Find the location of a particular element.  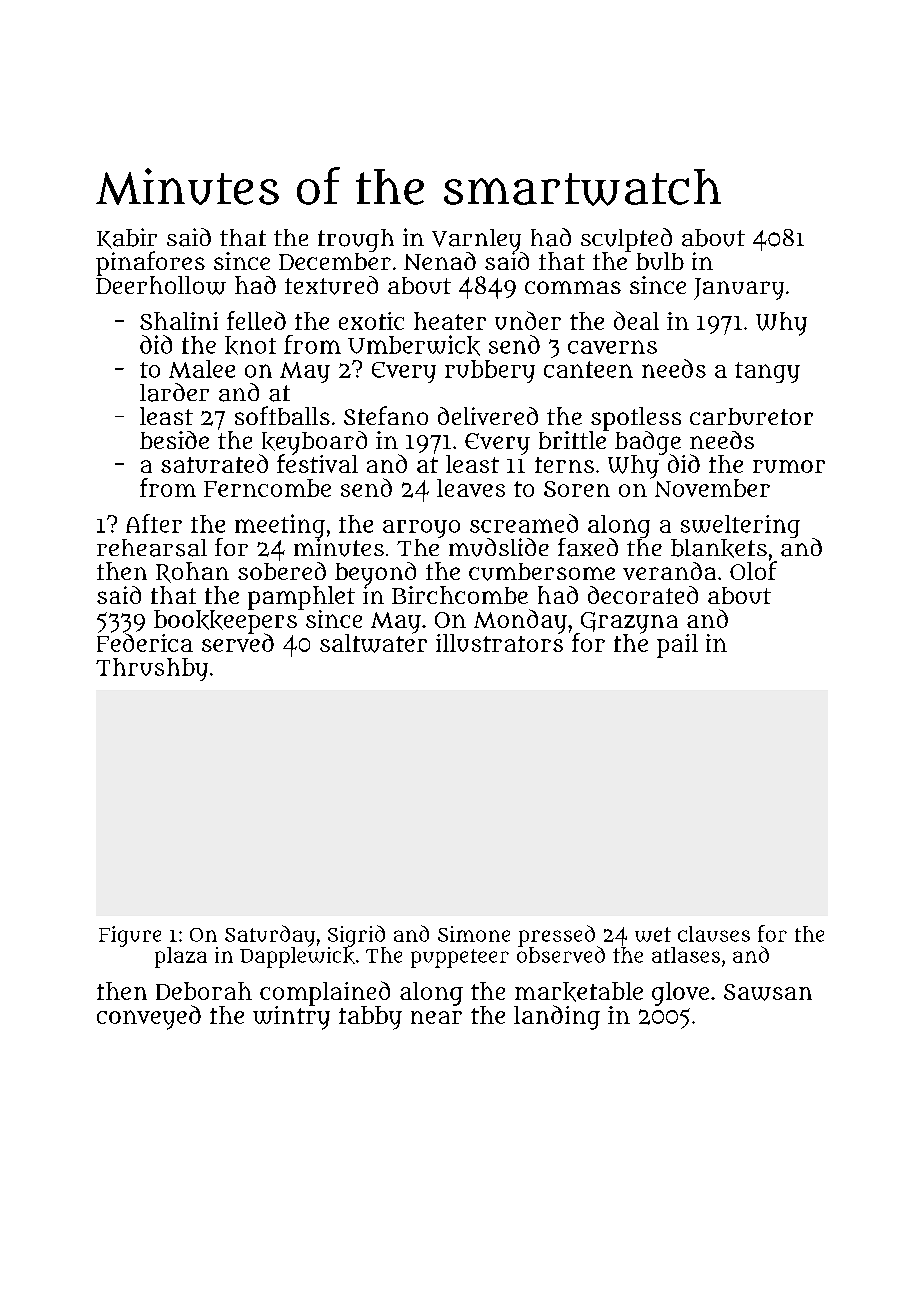

beside is located at coordinates (174, 440).
